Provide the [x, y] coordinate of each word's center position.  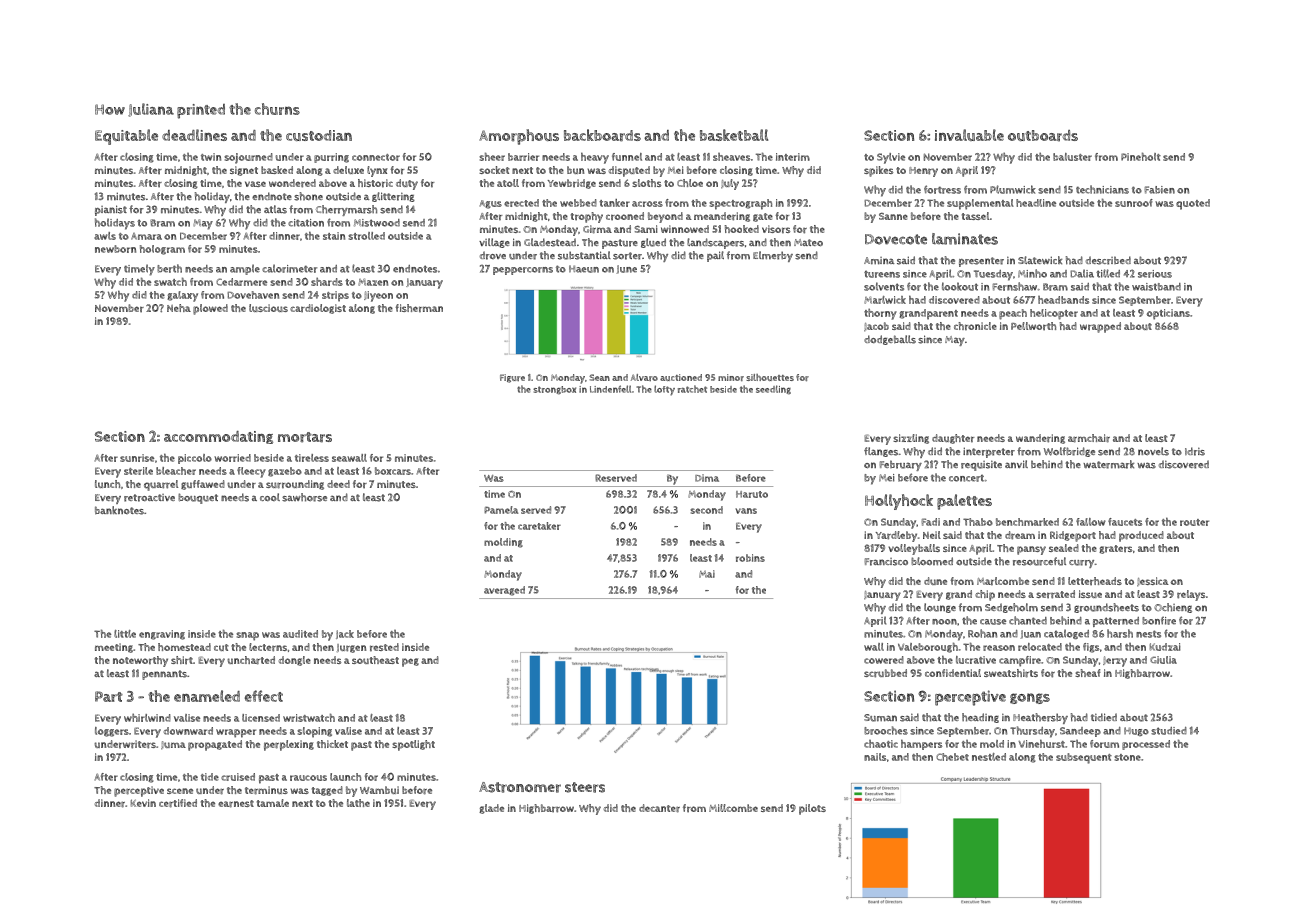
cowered [884, 660]
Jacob [876, 327]
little [125, 634]
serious [1155, 274]
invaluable [969, 135]
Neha [179, 308]
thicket [332, 744]
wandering [1040, 439]
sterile [138, 471]
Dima [707, 478]
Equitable [126, 137]
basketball [734, 135]
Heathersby [1040, 718]
